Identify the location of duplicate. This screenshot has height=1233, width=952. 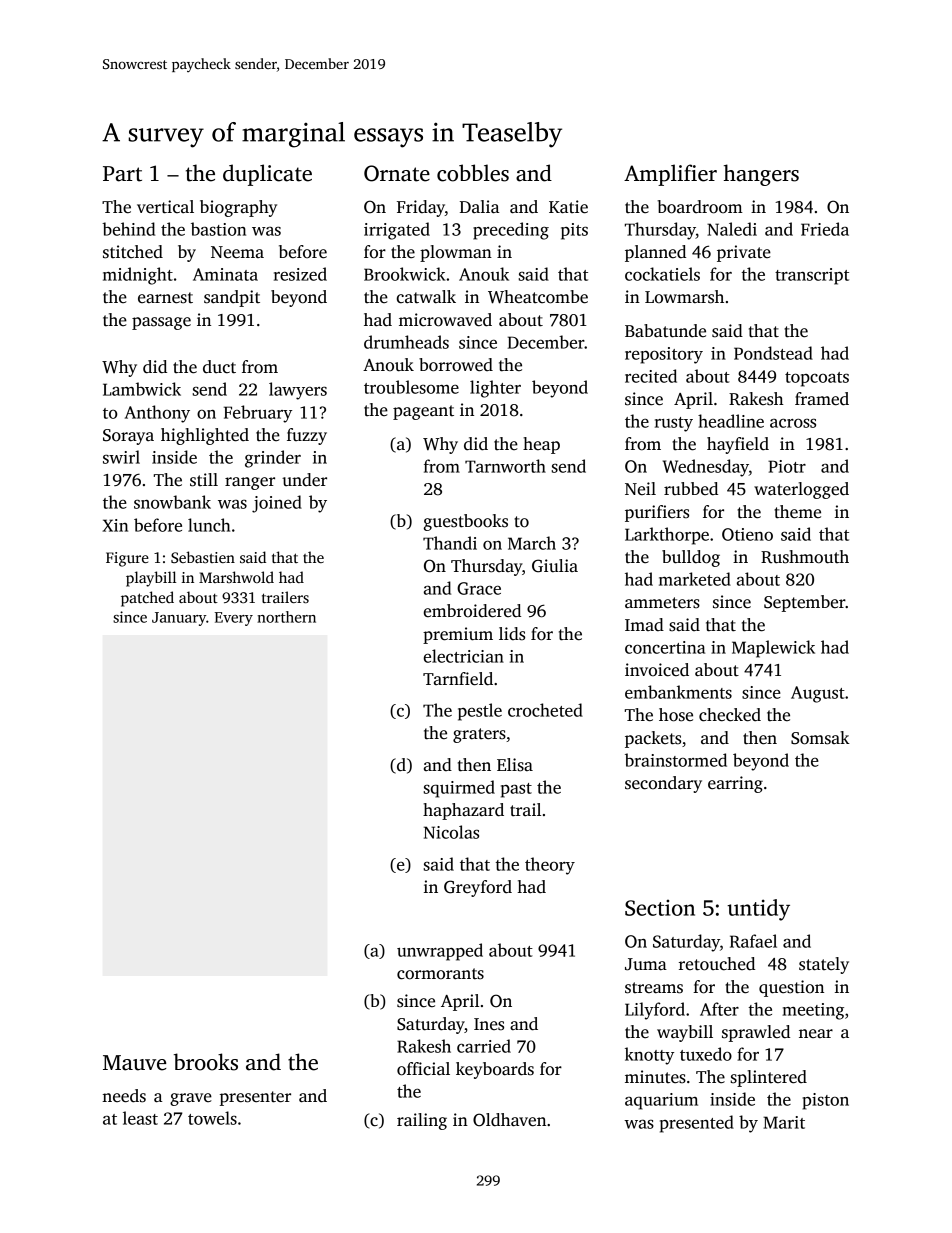
(267, 175).
